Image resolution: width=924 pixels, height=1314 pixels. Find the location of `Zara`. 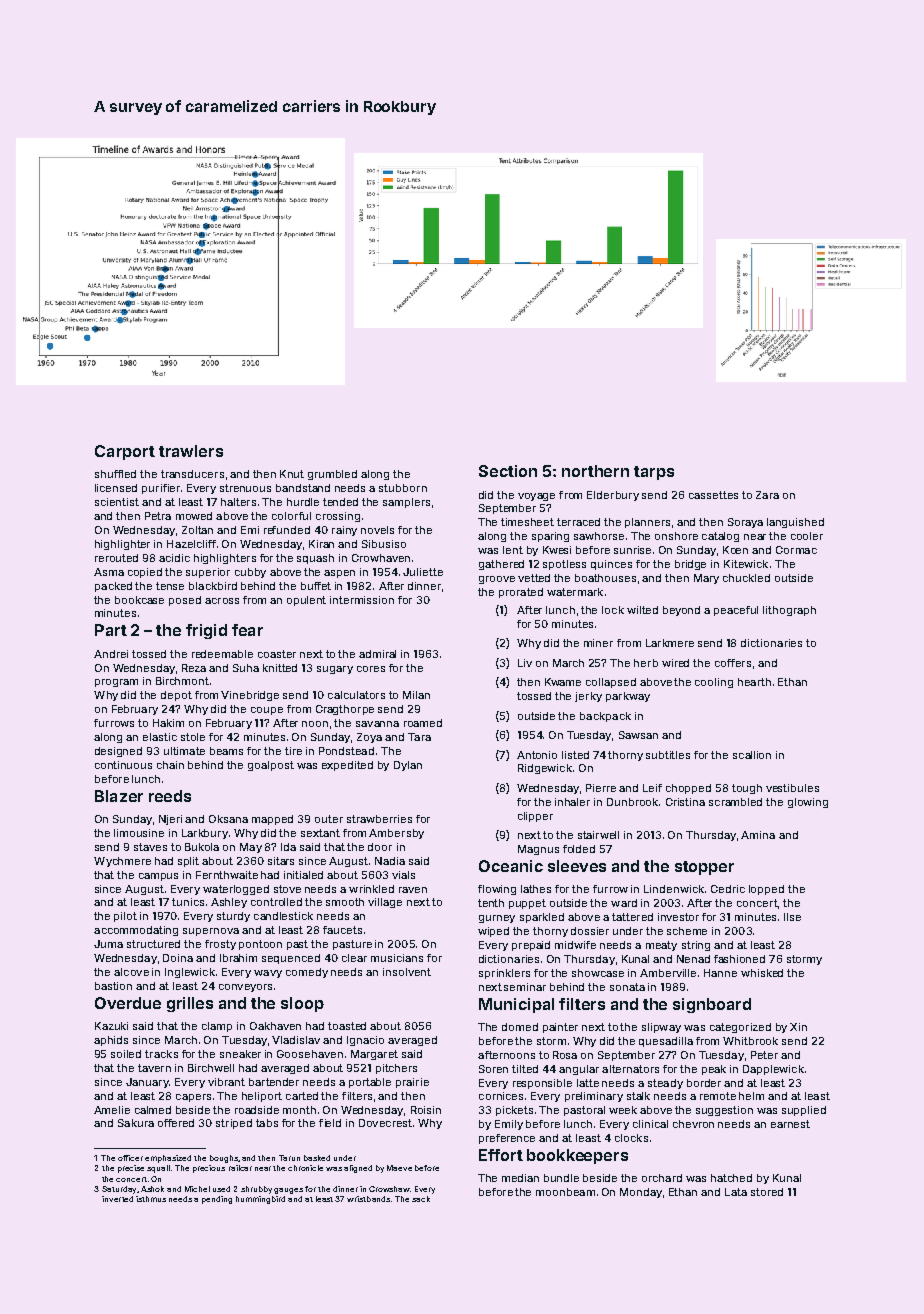

Zara is located at coordinates (767, 495).
